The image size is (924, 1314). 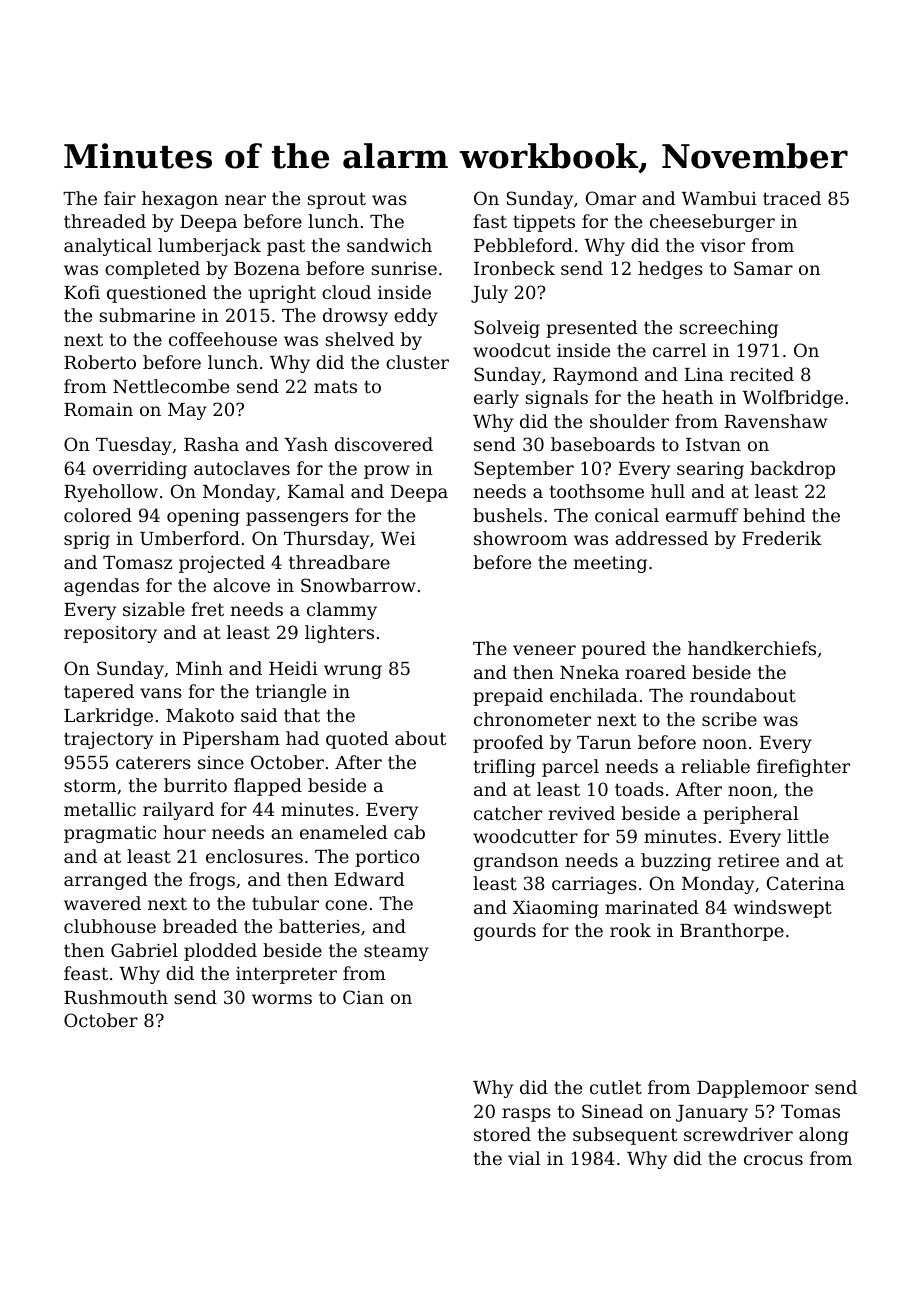 What do you see at coordinates (625, 1136) in the image?
I see `subsequent` at bounding box center [625, 1136].
